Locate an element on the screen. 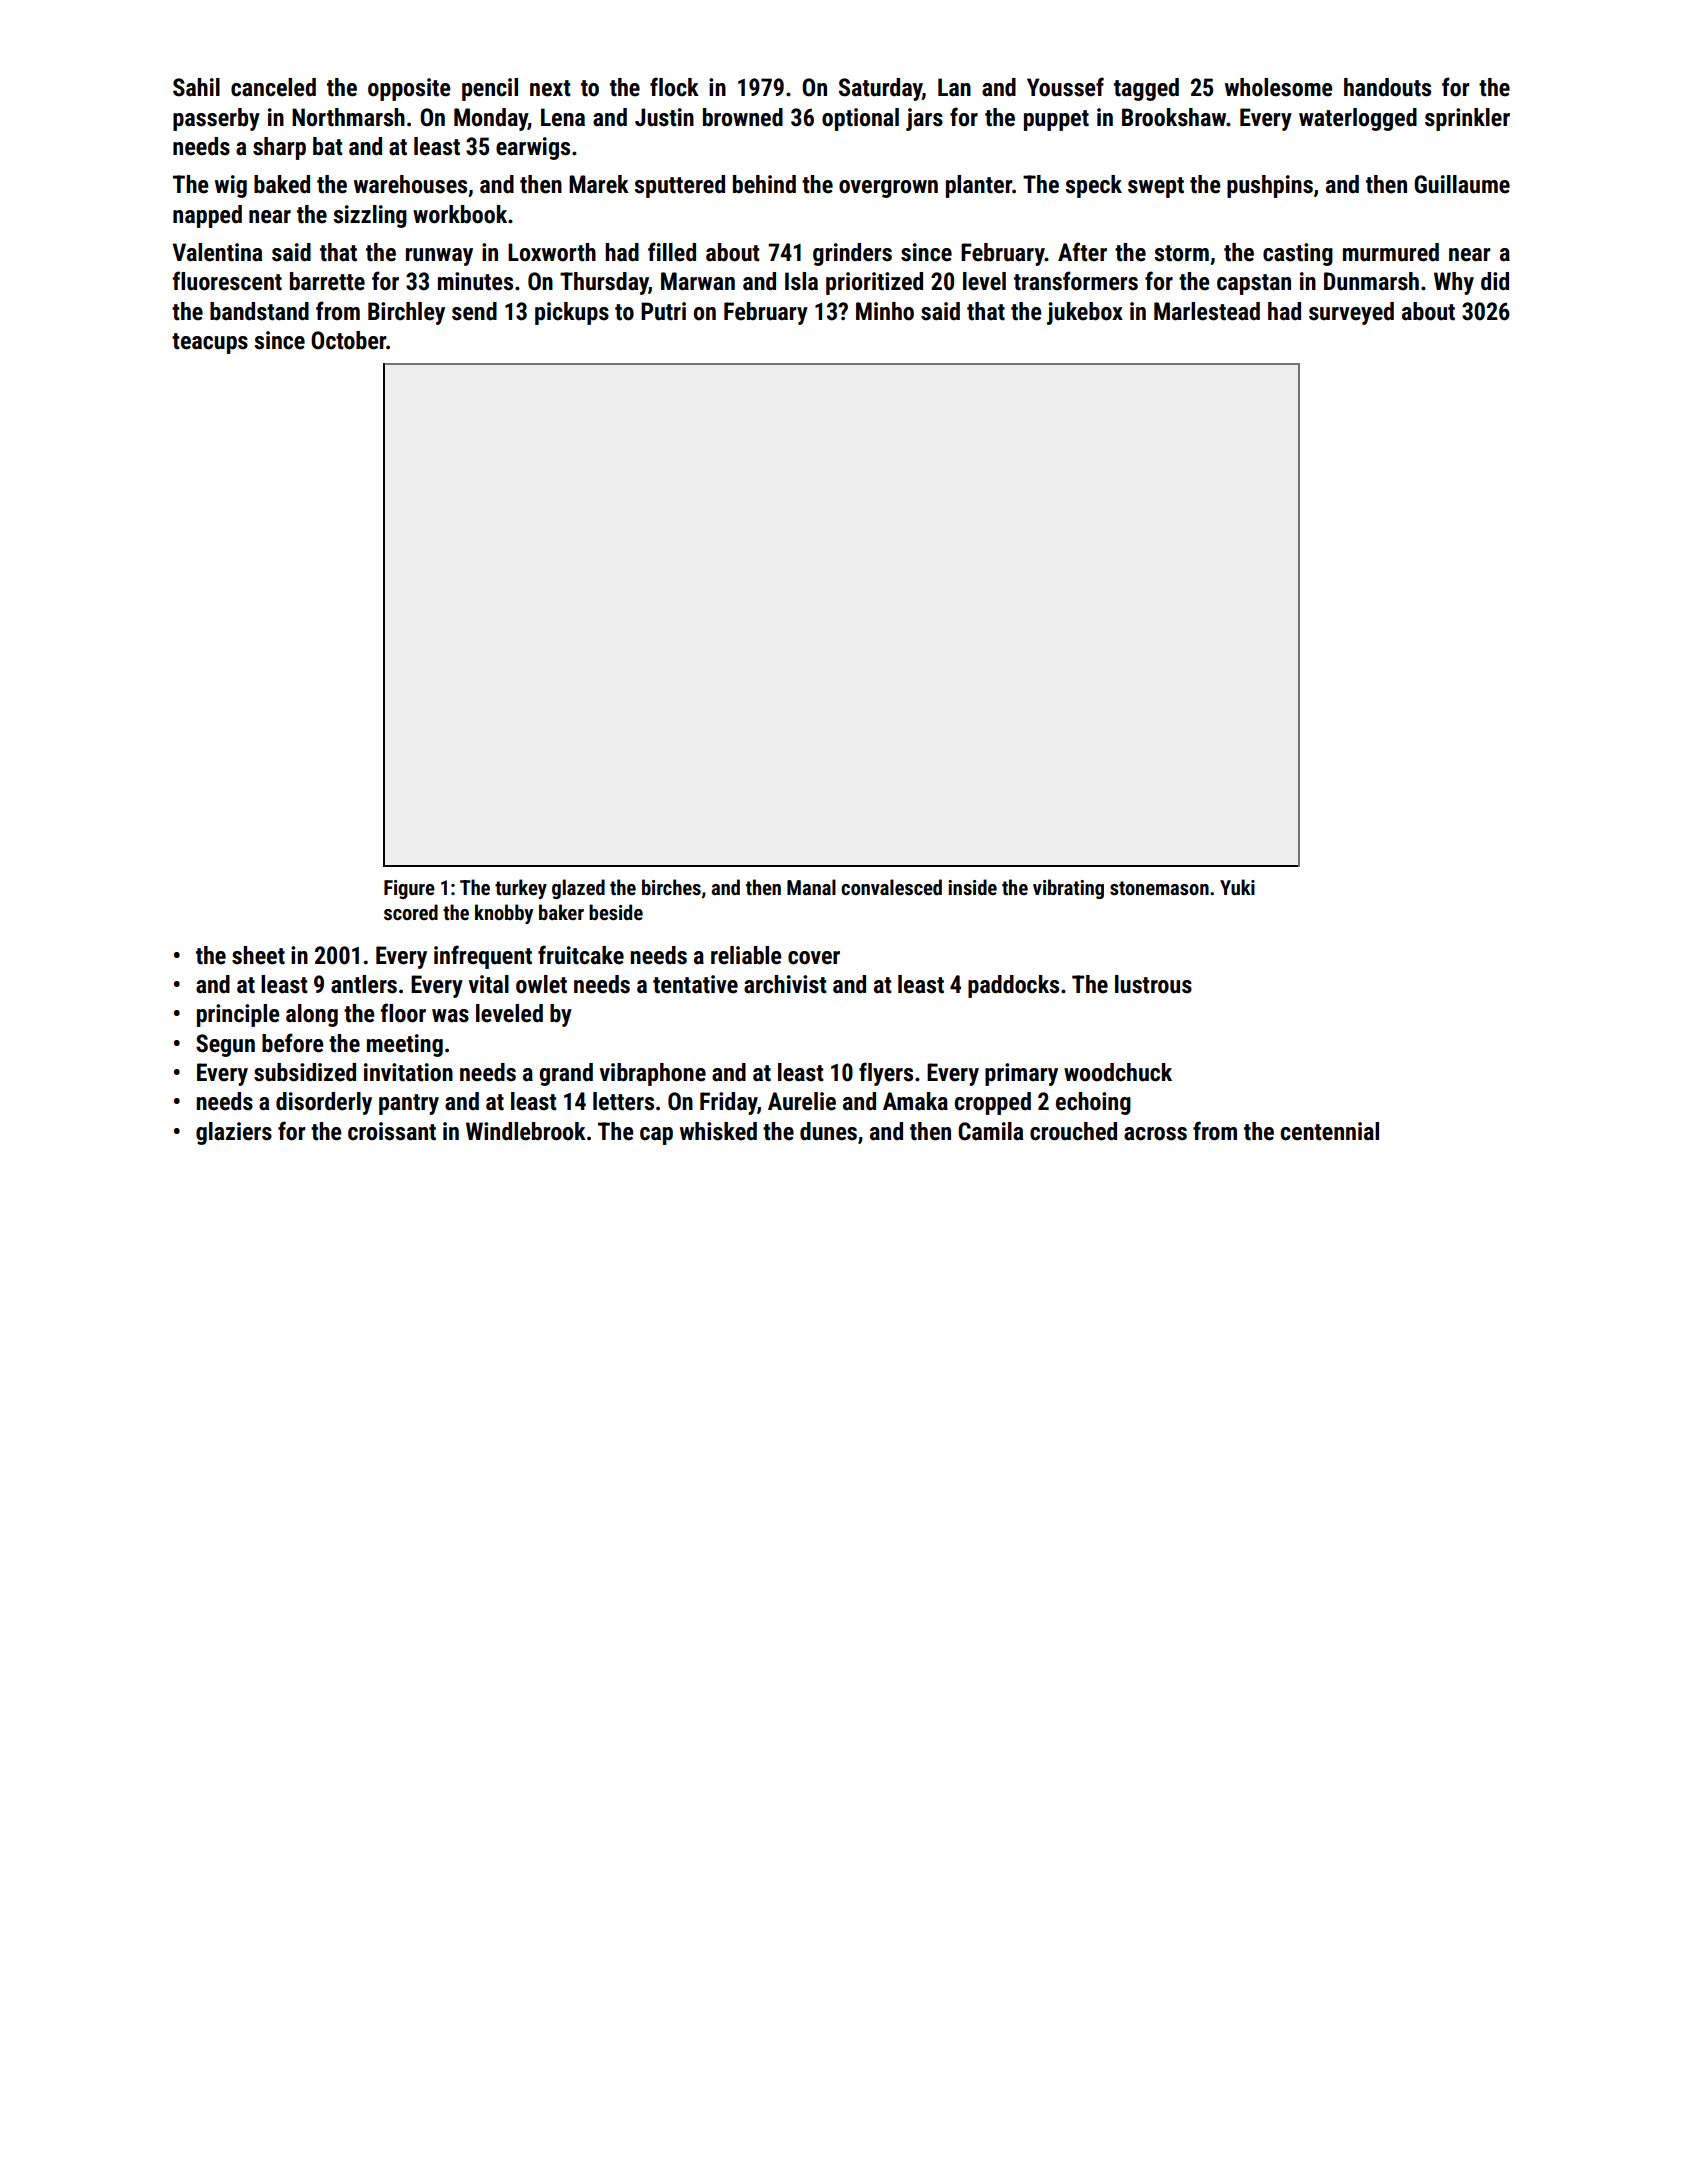 The height and width of the screenshot is (2178, 1683). Putri is located at coordinates (663, 311).
